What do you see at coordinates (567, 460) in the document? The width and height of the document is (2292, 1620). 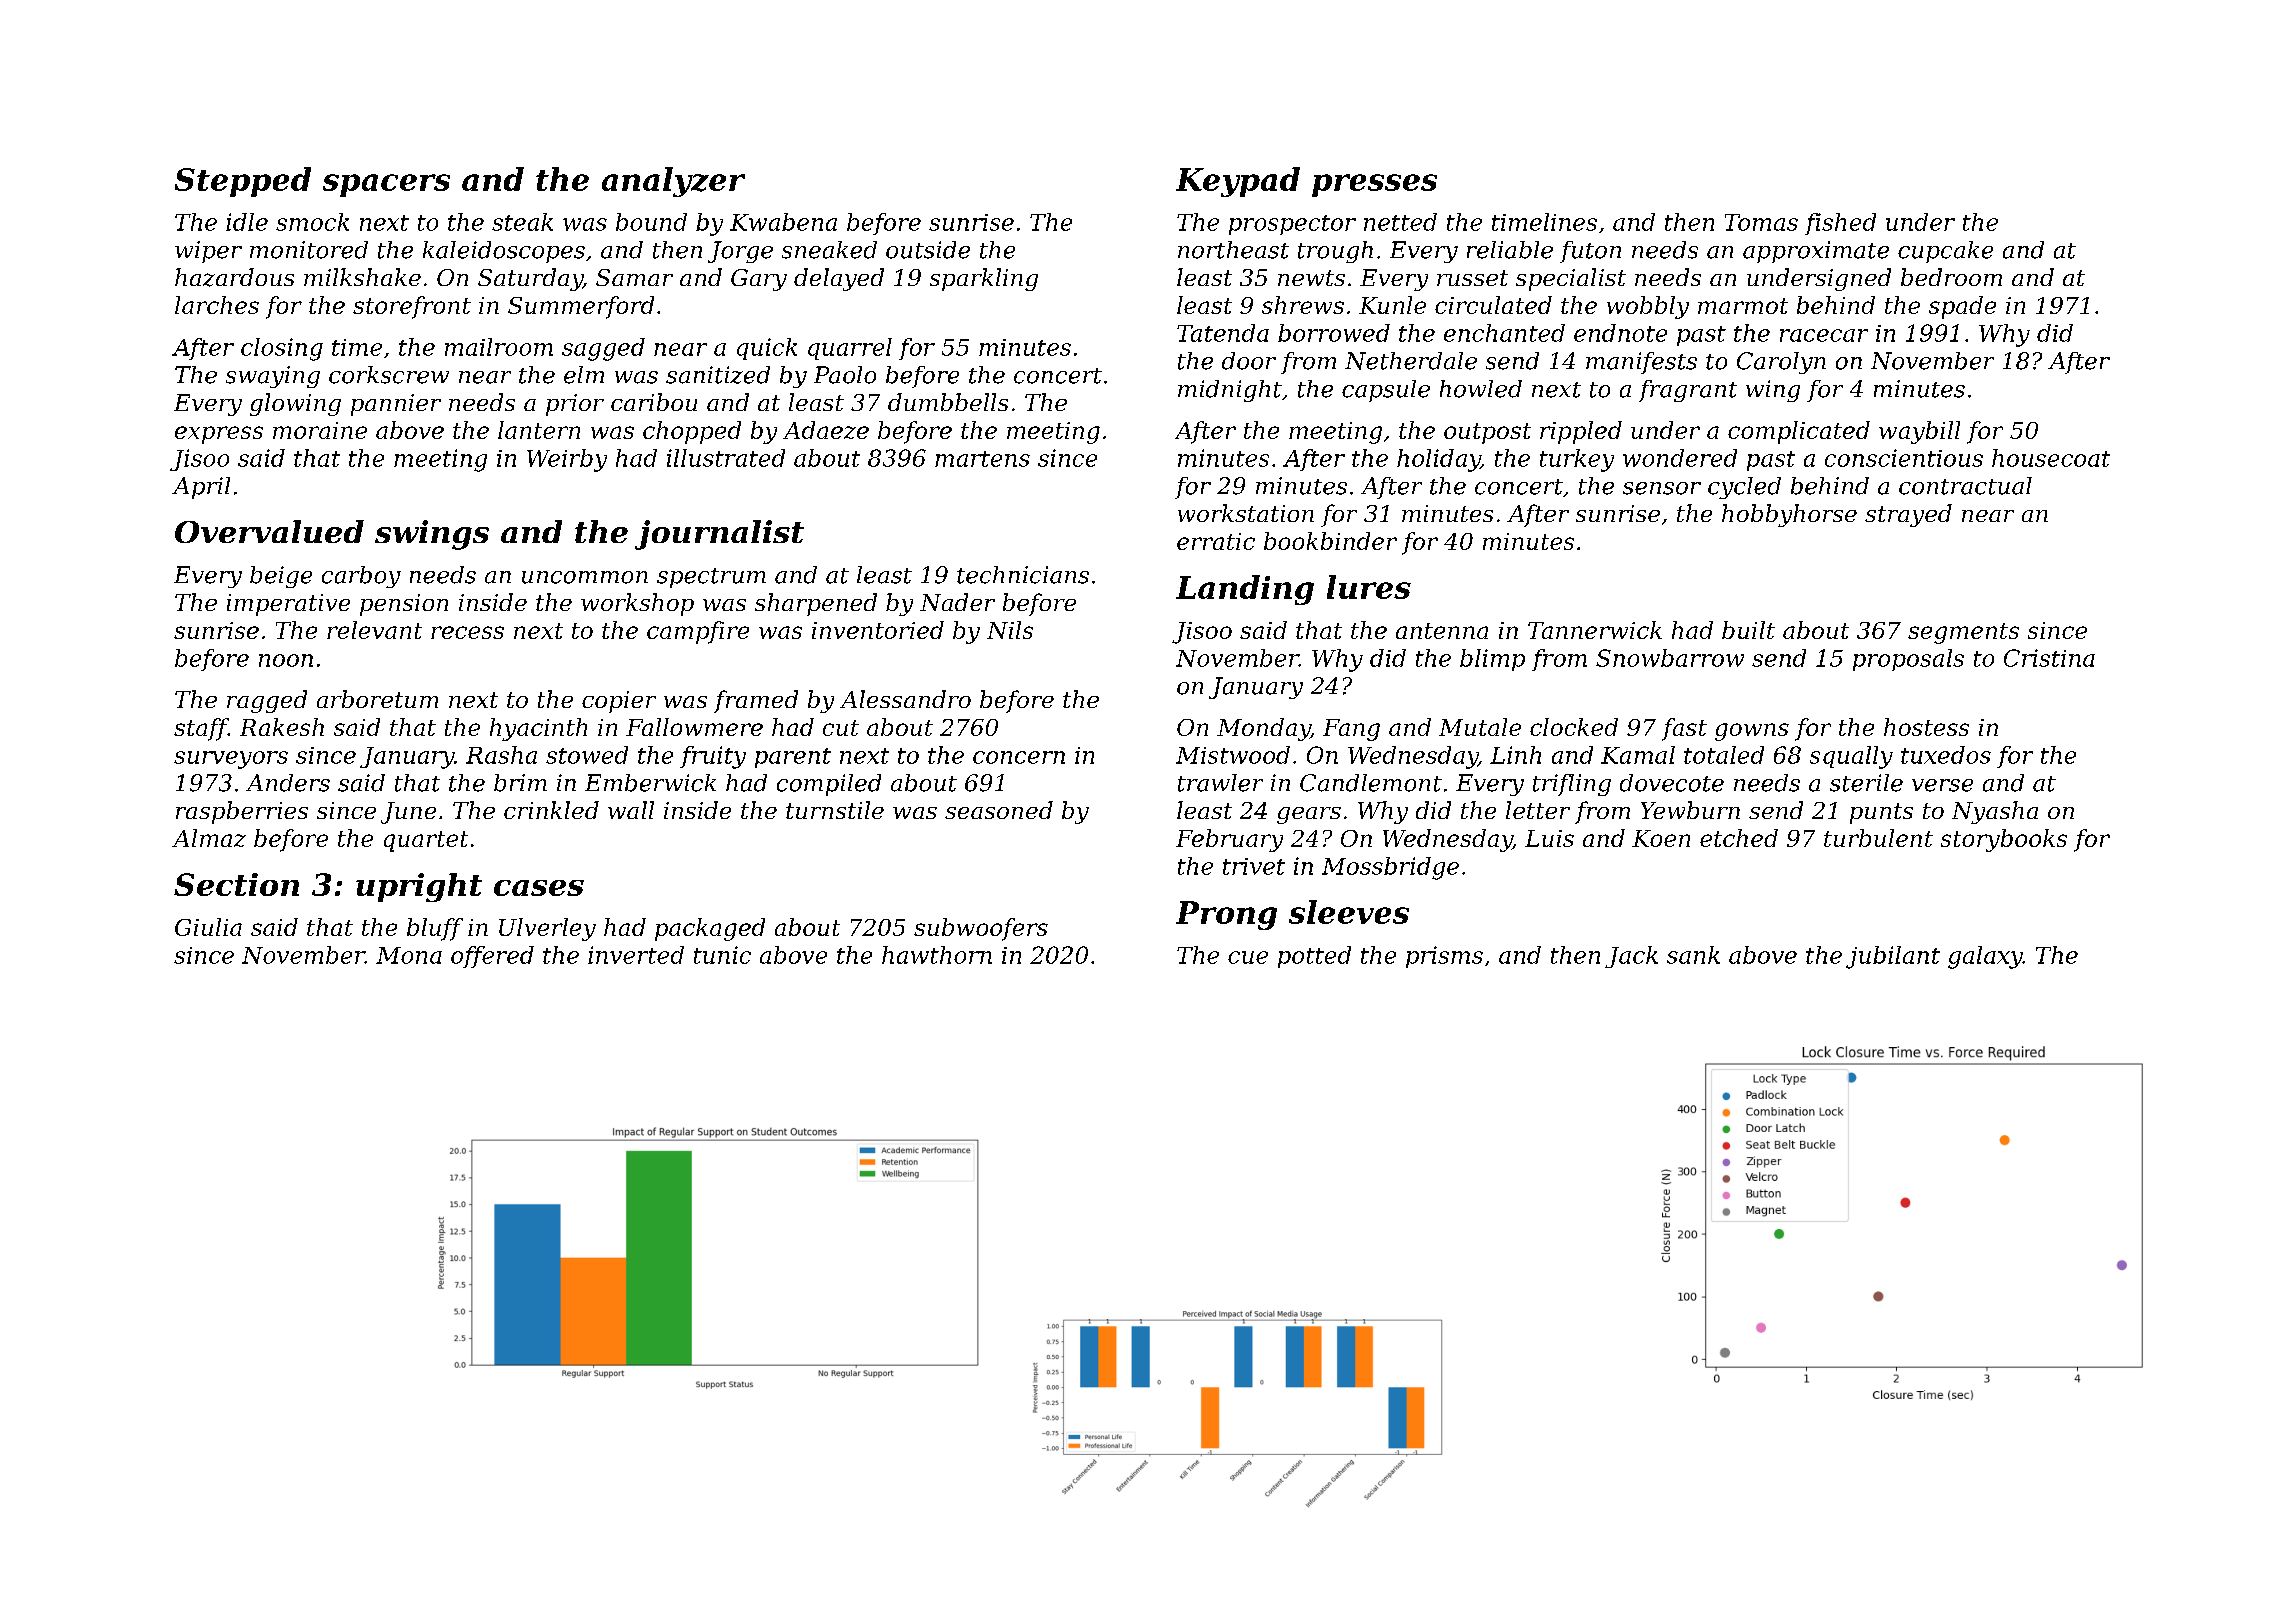 I see `Weirby` at bounding box center [567, 460].
